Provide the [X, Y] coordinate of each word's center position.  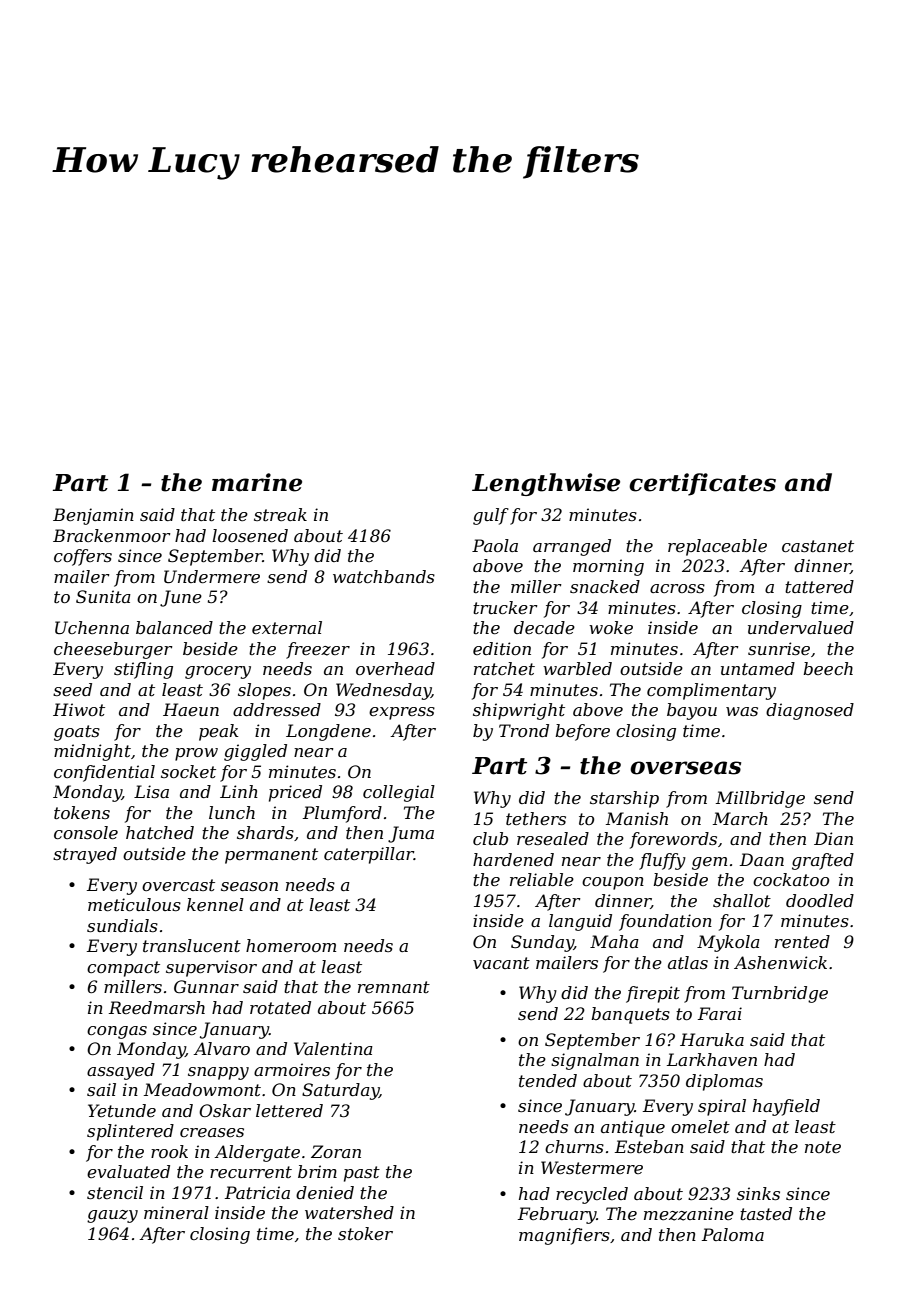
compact [123, 969]
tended [548, 1080]
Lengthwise [546, 484]
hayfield [786, 1107]
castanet [818, 546]
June [181, 598]
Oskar [225, 1110]
